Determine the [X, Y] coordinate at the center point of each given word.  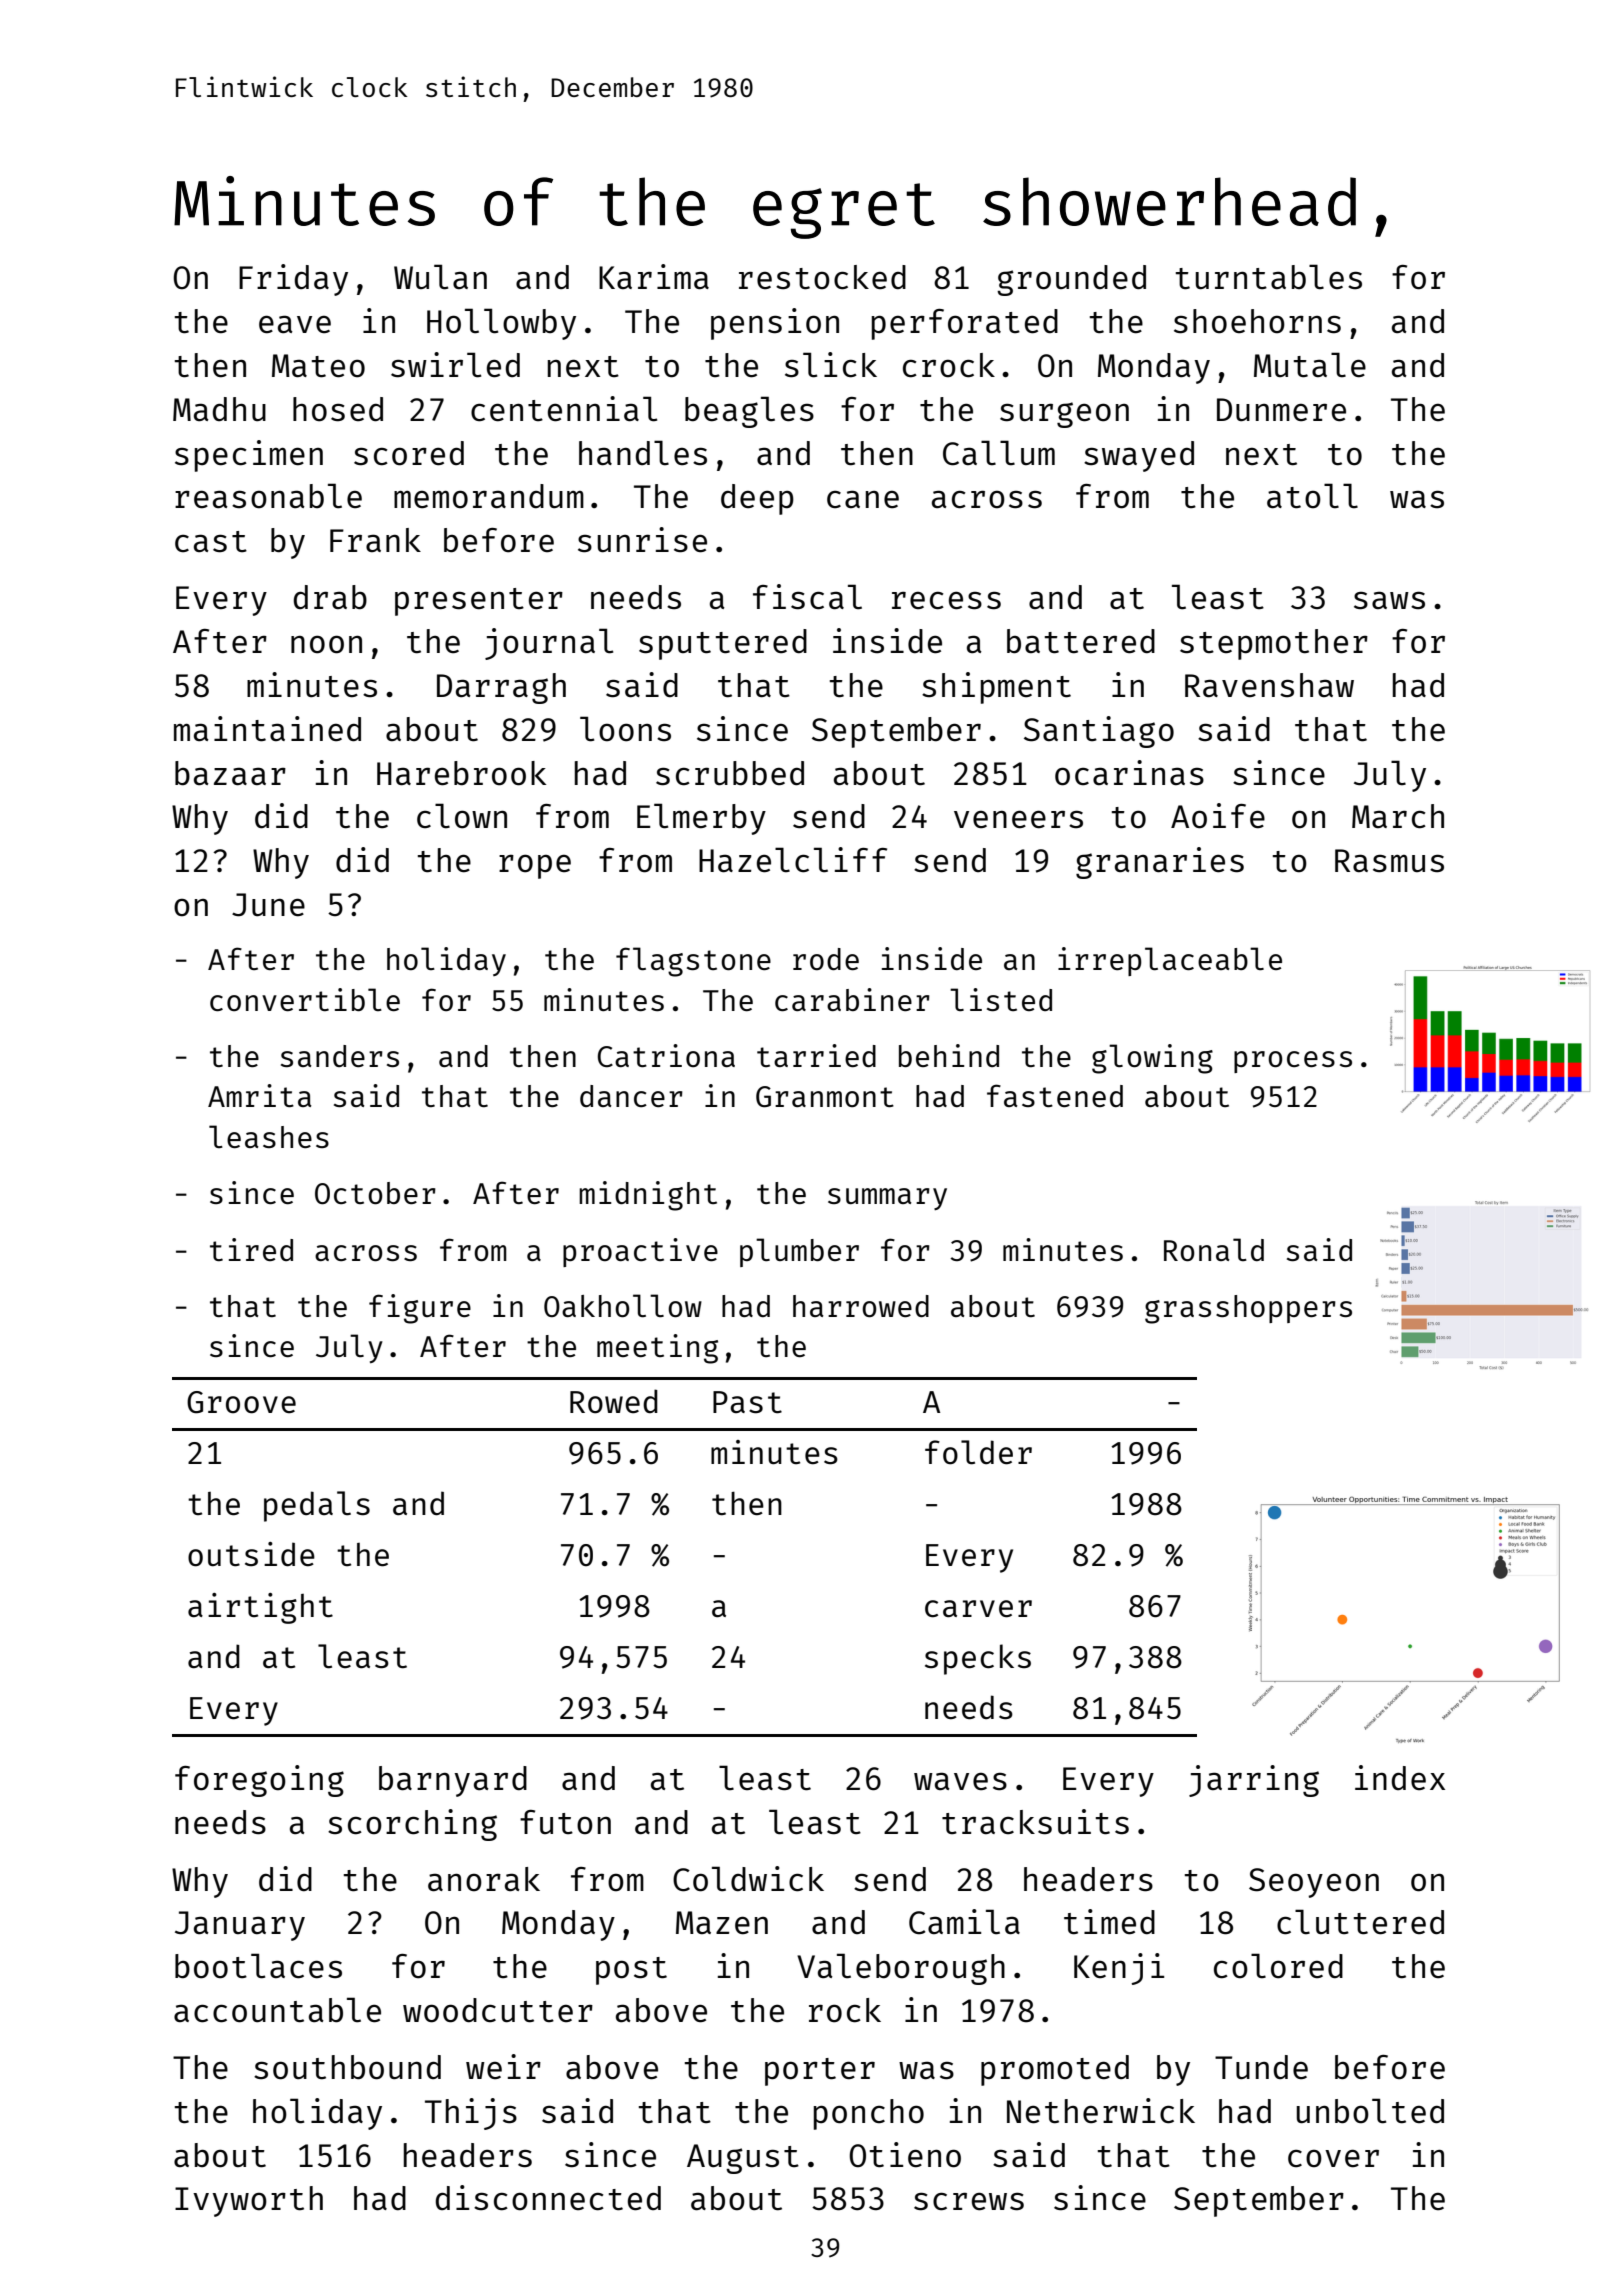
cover [1333, 2158]
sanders [340, 1056]
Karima [654, 277]
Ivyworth [249, 2201]
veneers [1018, 819]
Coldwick [748, 1879]
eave [295, 324]
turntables [1269, 277]
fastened [1055, 1095]
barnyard [453, 1781]
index [1400, 1777]
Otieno [905, 2155]
